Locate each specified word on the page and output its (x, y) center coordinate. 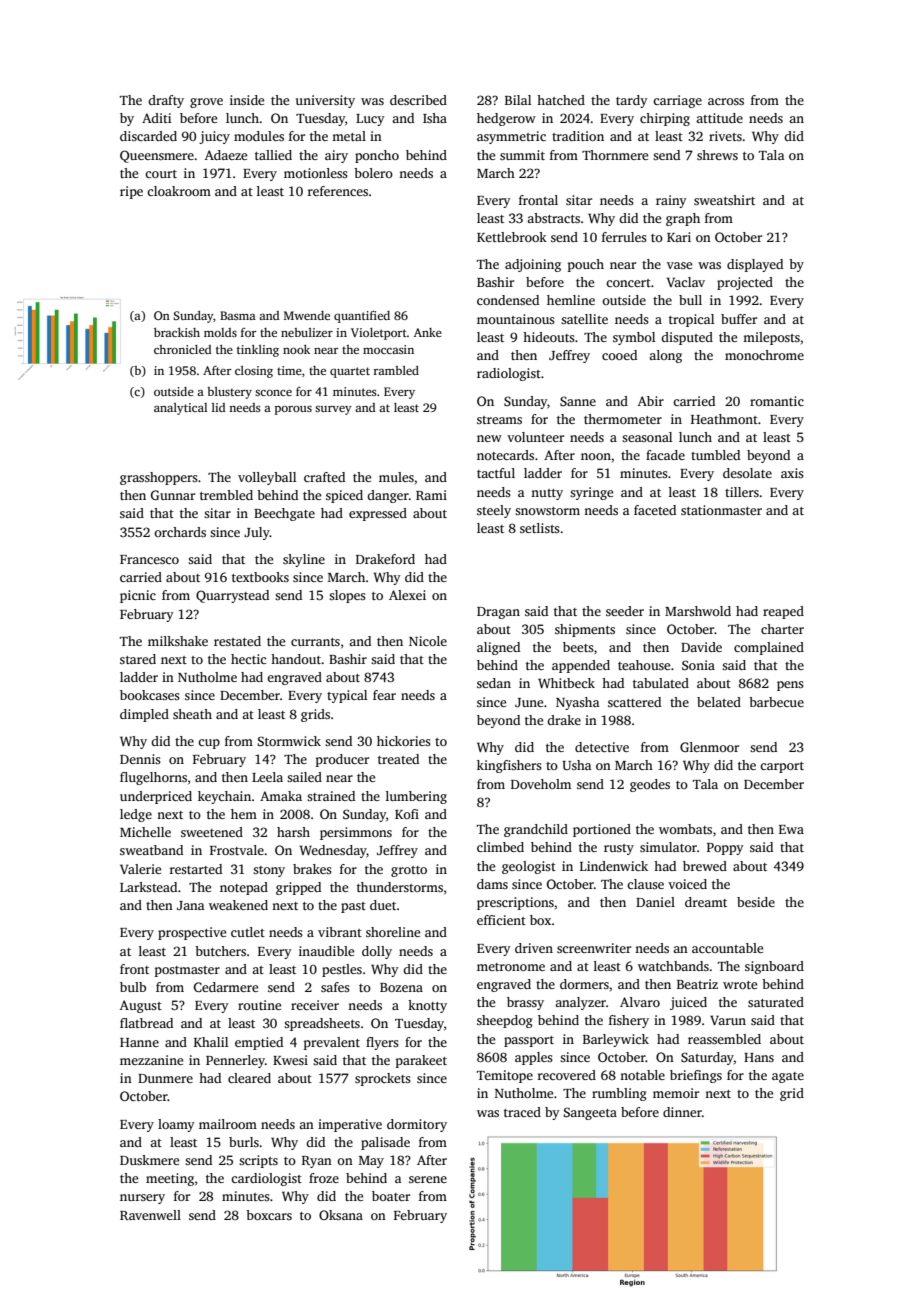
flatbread (146, 1023)
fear (384, 695)
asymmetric (511, 137)
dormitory (417, 1125)
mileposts (771, 338)
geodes (650, 785)
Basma (238, 315)
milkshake (178, 641)
